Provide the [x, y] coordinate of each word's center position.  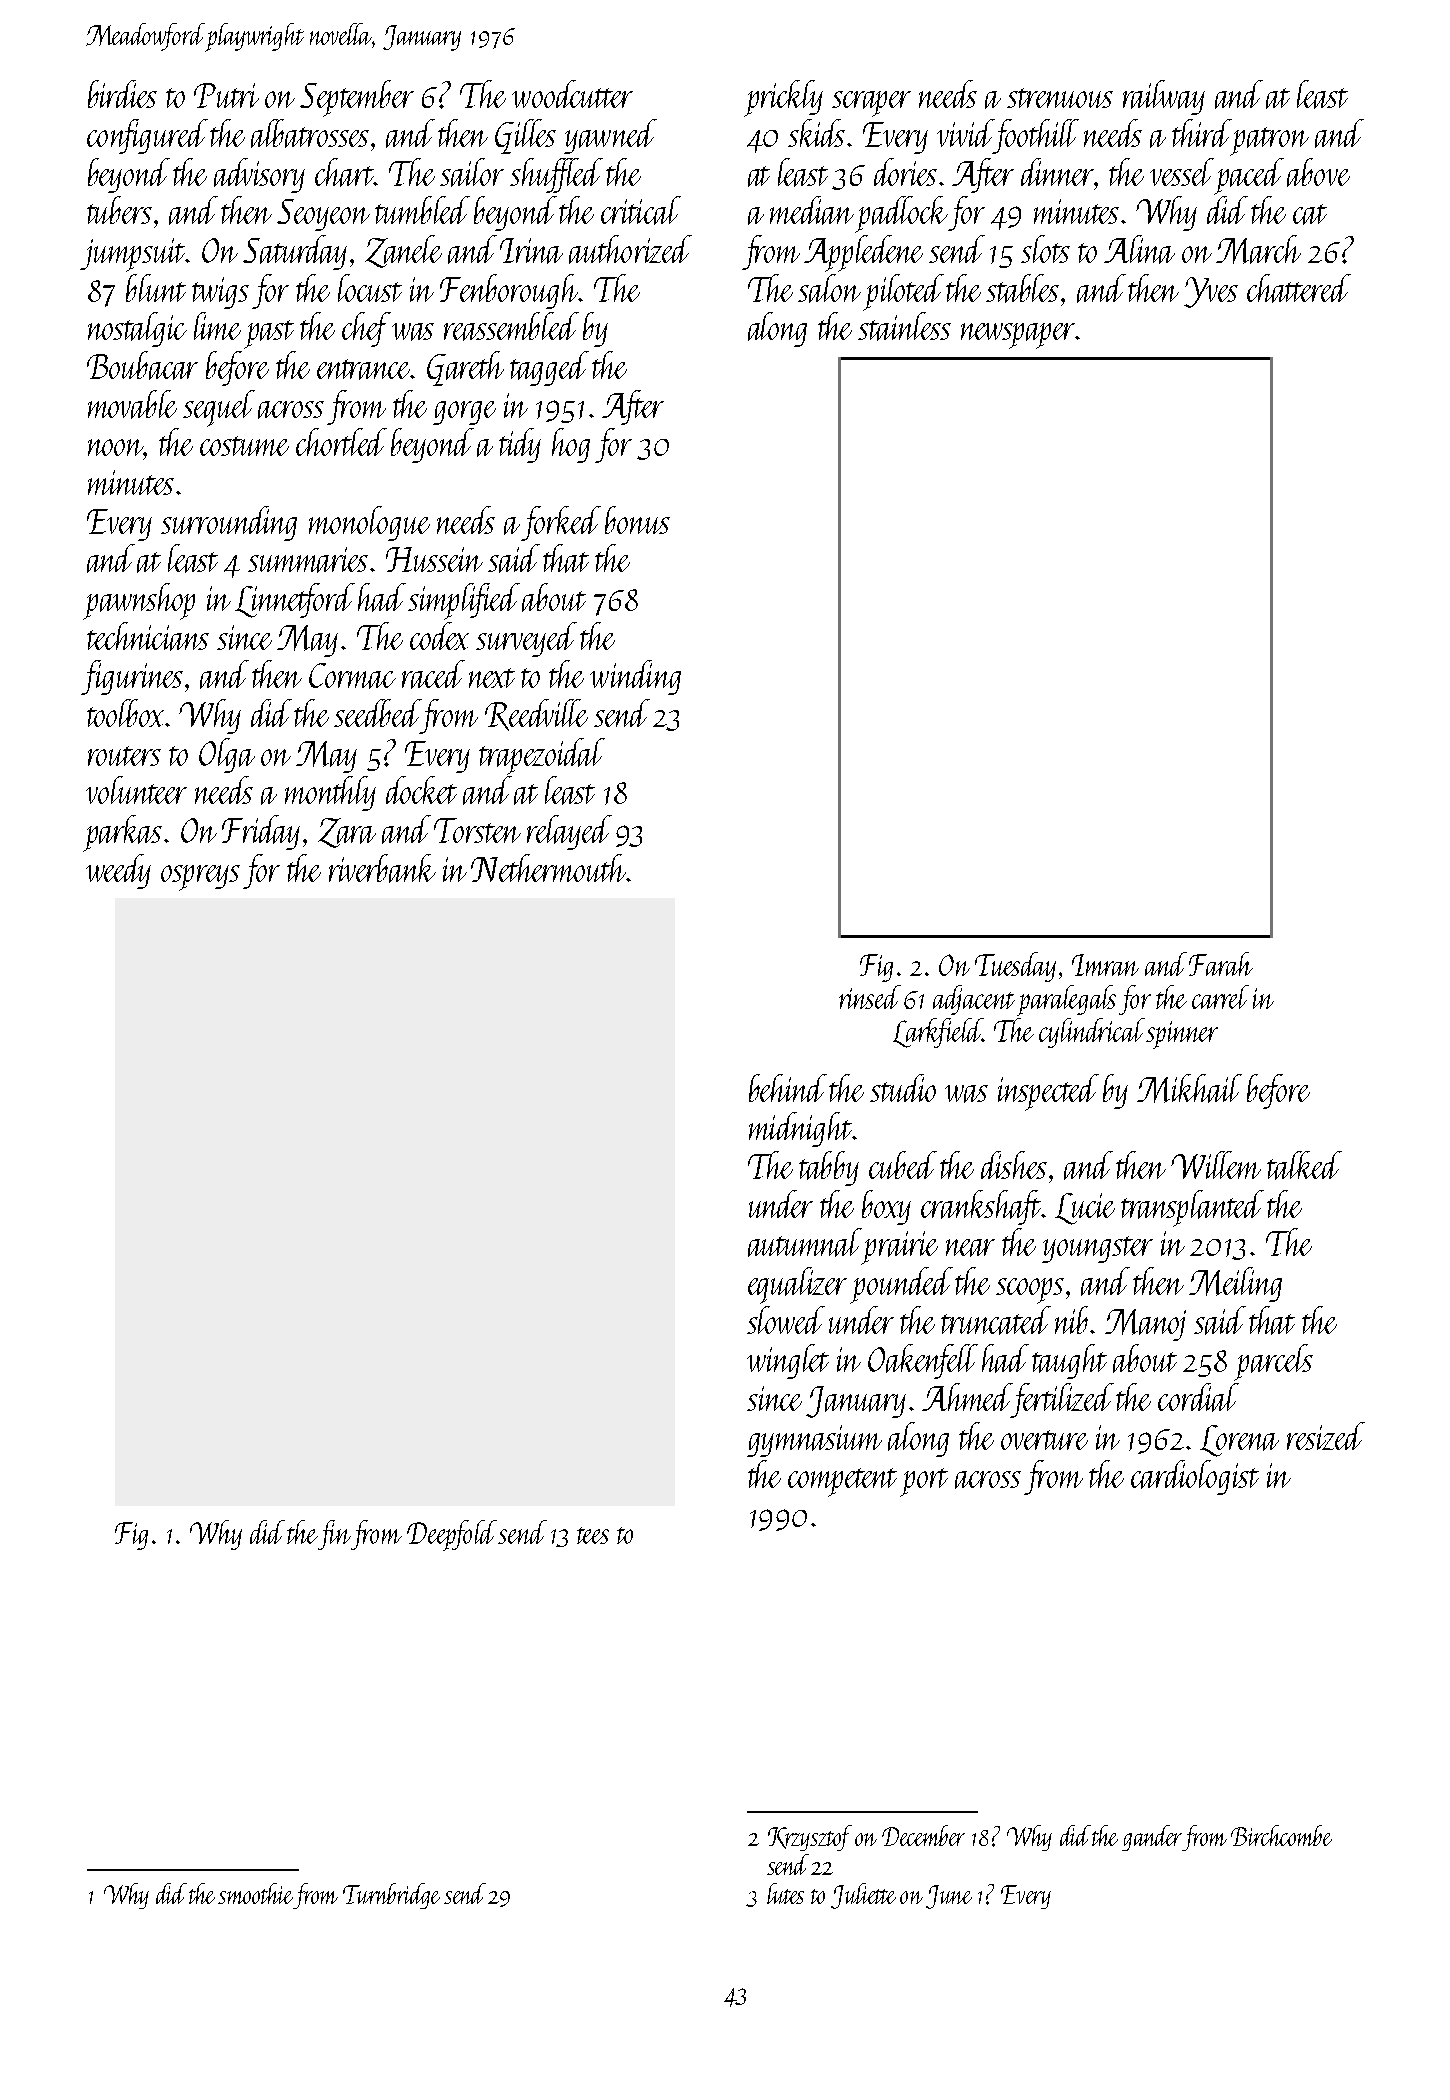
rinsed [870, 997]
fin [334, 1535]
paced [1249, 176]
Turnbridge [391, 1896]
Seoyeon [323, 215]
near [970, 1248]
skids [816, 133]
